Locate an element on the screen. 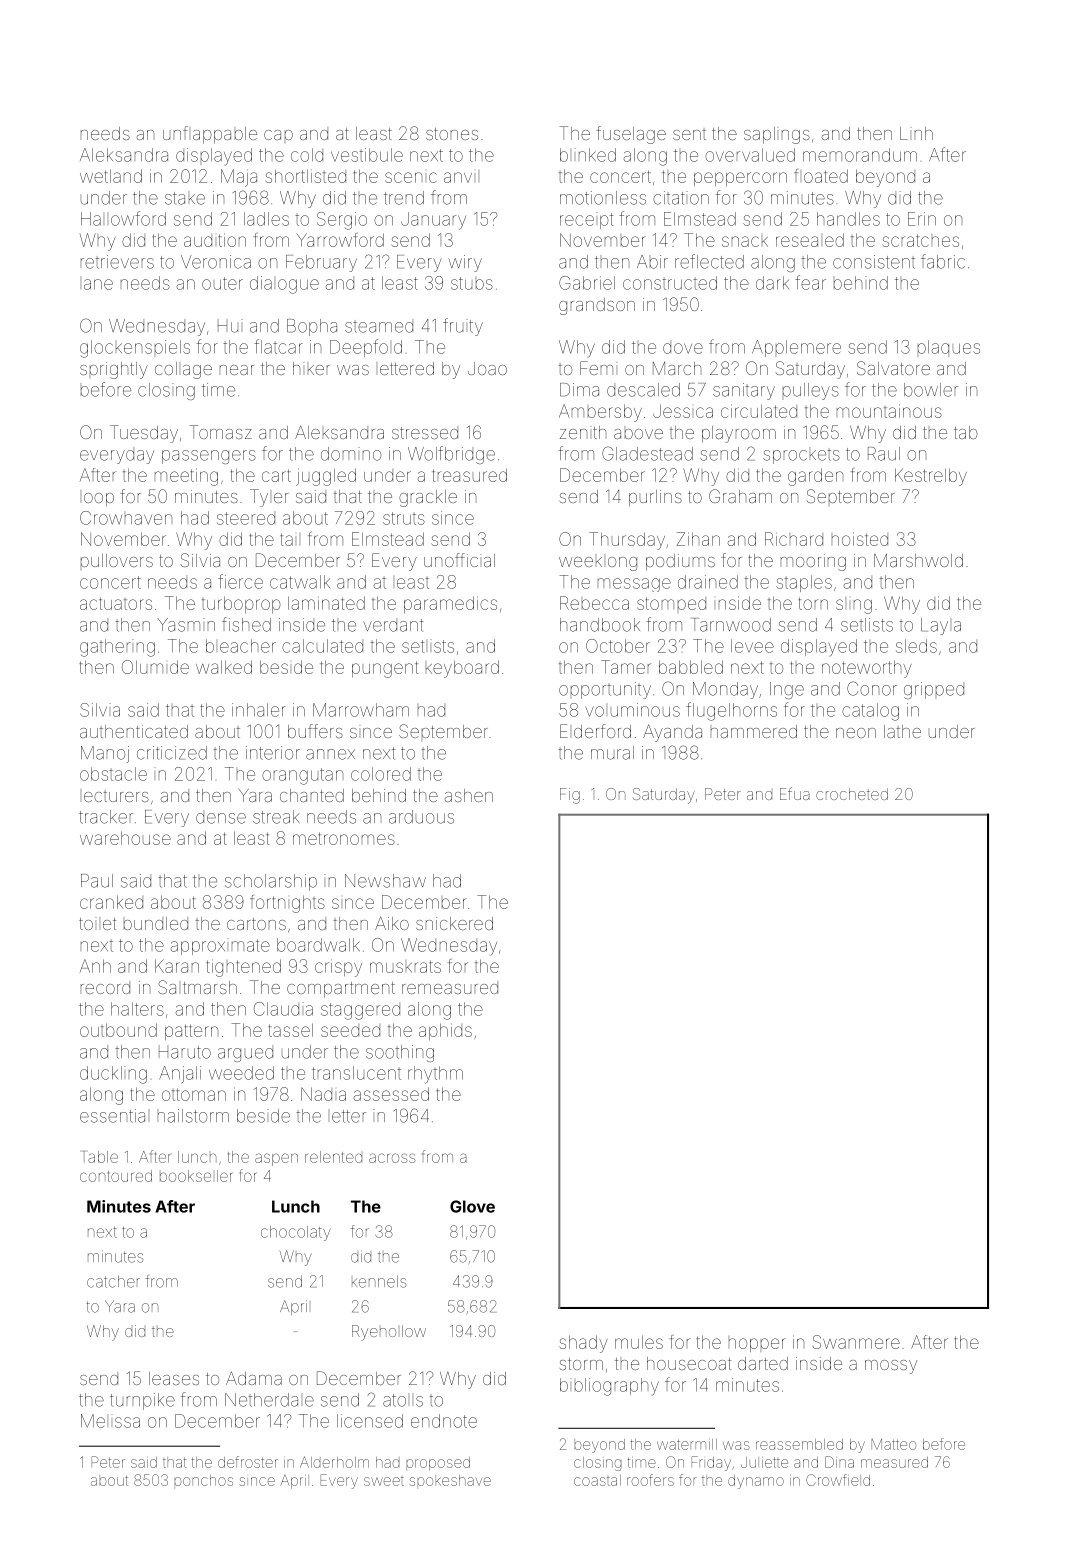  catcher is located at coordinates (113, 1282).
